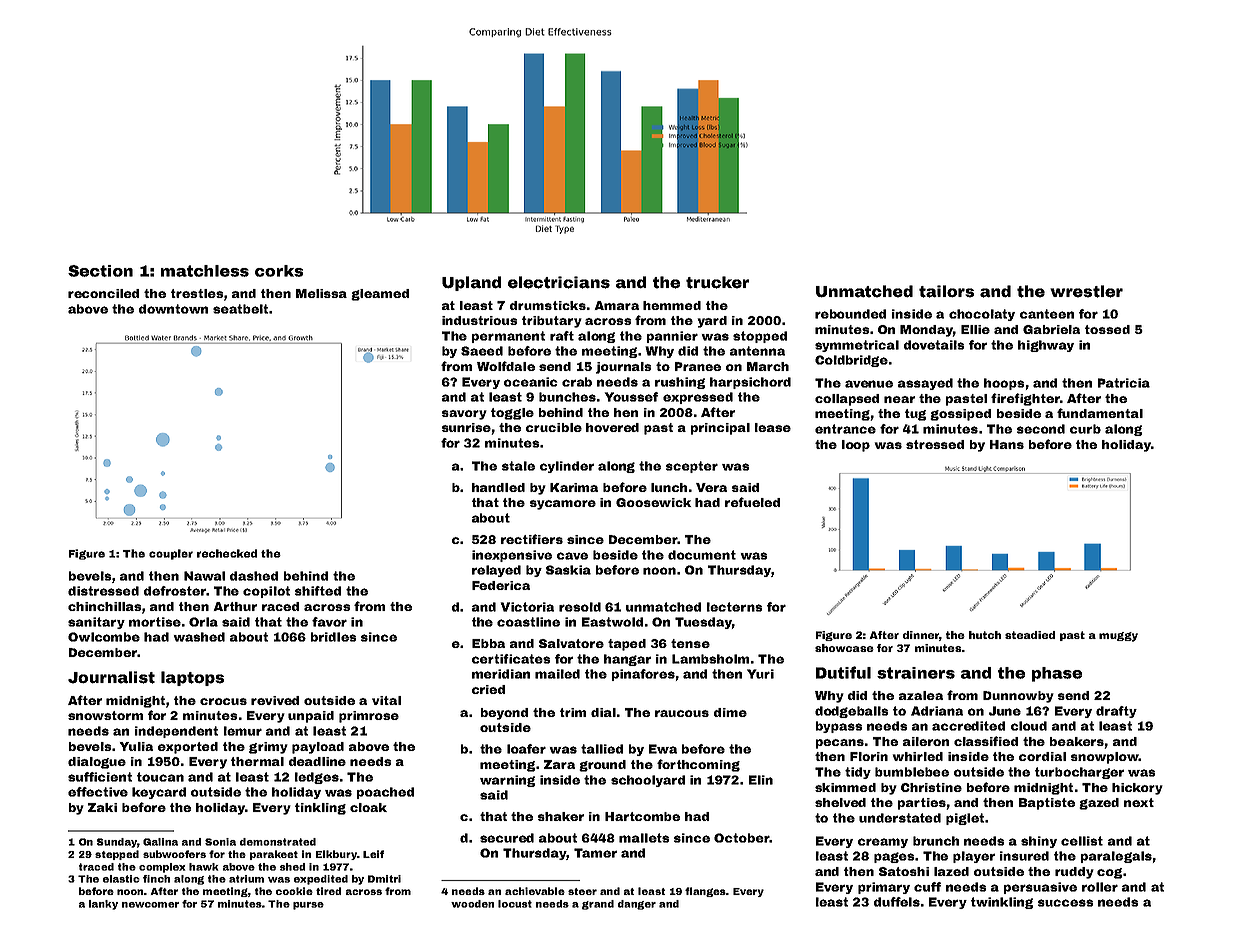 Image resolution: width=1233 pixels, height=952 pixels. Describe the element at coordinates (897, 902) in the screenshot. I see `duffels` at that location.
